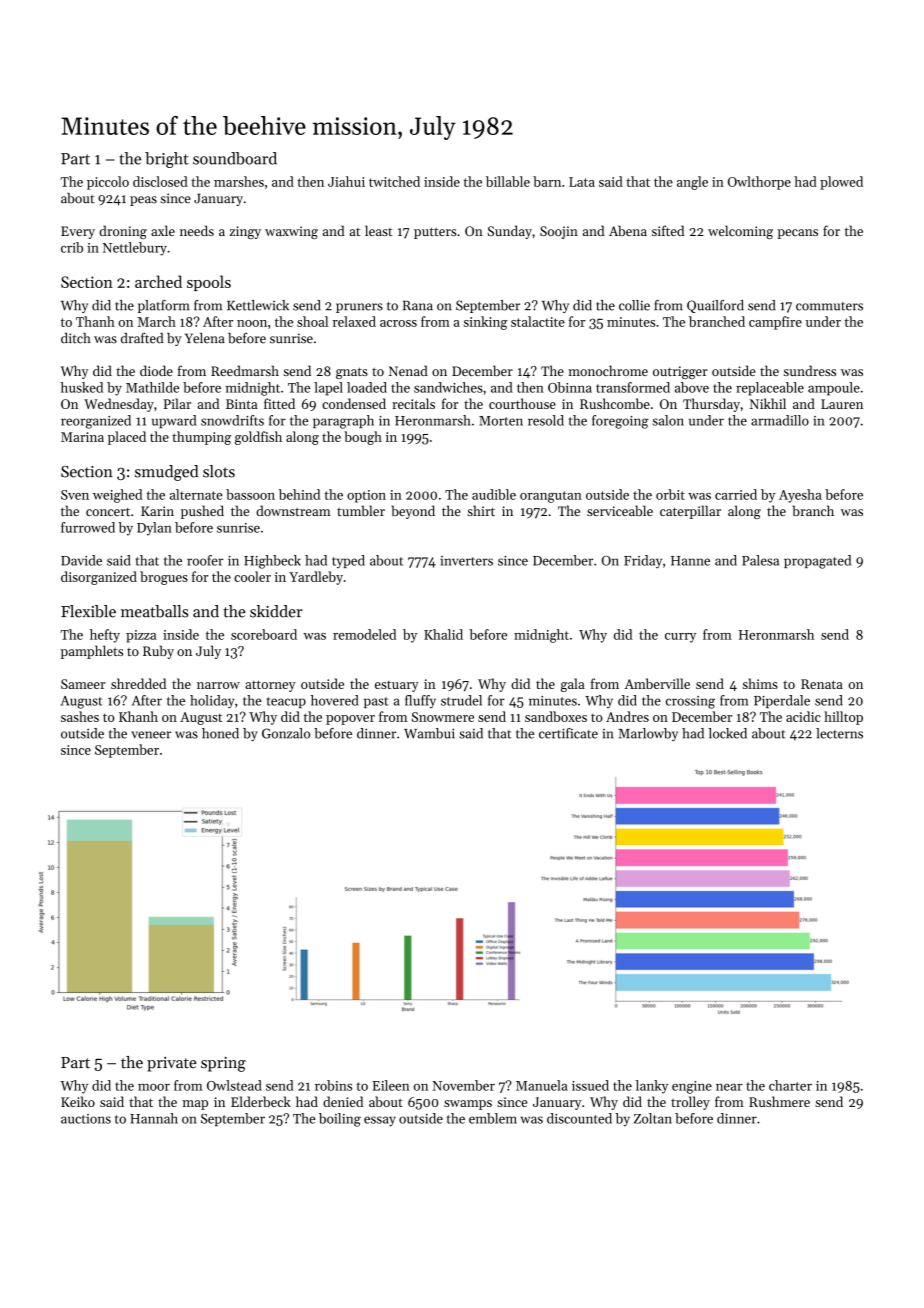 The width and height of the screenshot is (924, 1308). What do you see at coordinates (759, 183) in the screenshot?
I see `Owlthorpe` at bounding box center [759, 183].
